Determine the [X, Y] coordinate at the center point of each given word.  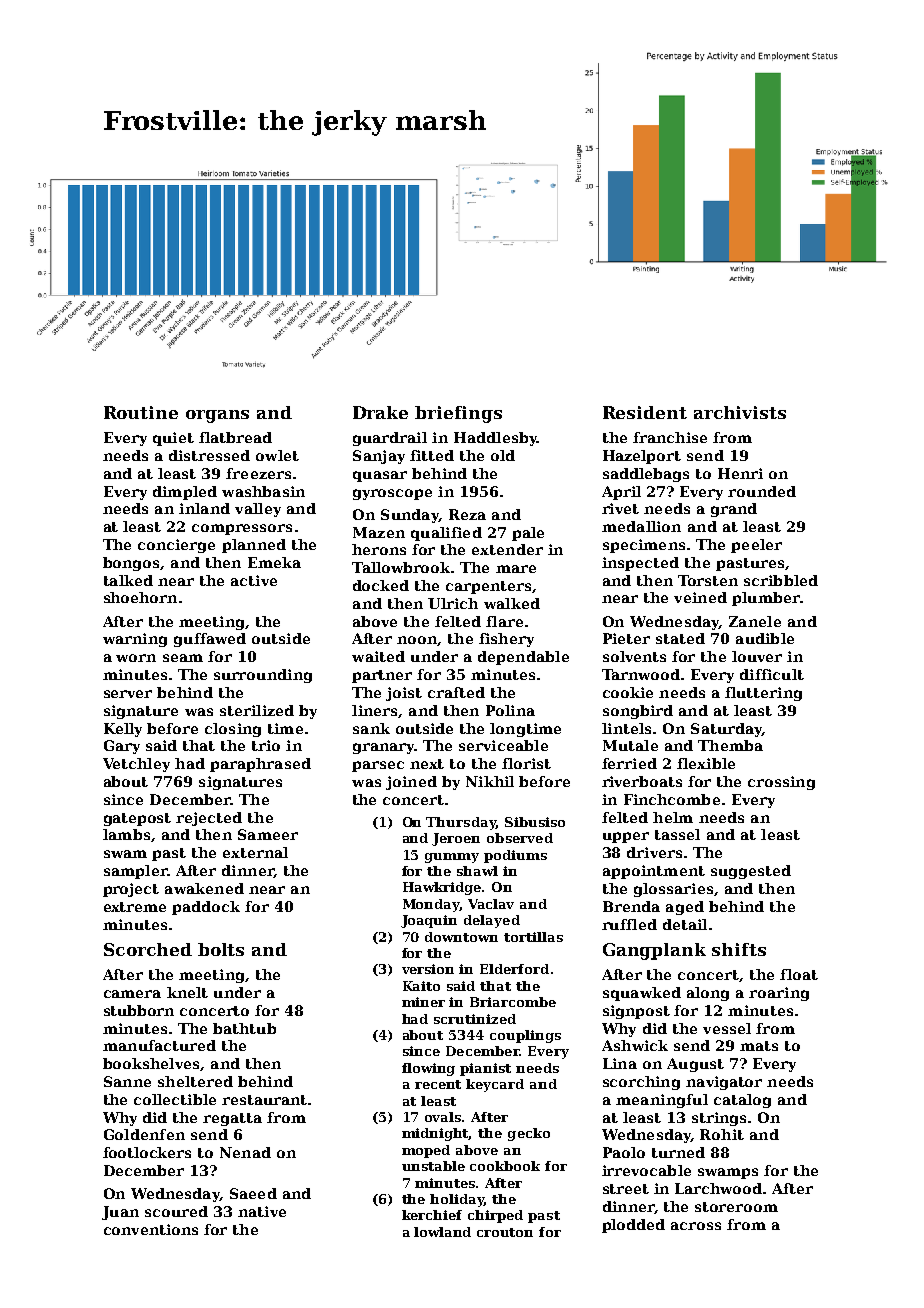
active [254, 580]
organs [217, 416]
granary [384, 748]
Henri [740, 473]
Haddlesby [495, 439]
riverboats [642, 781]
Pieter [626, 638]
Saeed [253, 1193]
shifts [739, 949]
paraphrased [260, 765]
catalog [742, 1101]
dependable [523, 658]
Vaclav [491, 904]
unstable [433, 1166]
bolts [221, 949]
